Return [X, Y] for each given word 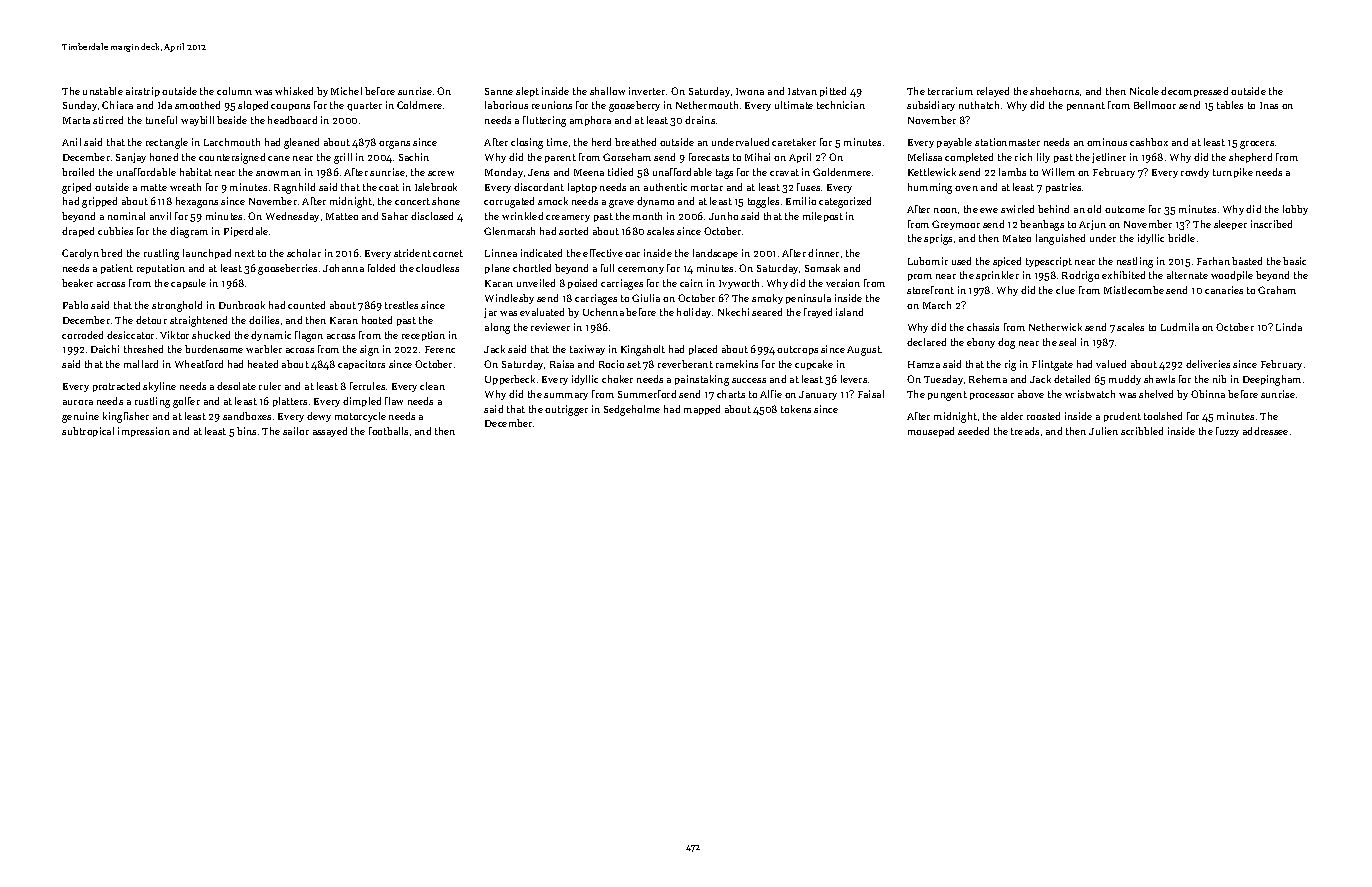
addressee [1265, 431]
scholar [304, 253]
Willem [1058, 172]
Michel [346, 91]
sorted [573, 231]
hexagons [197, 202]
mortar [707, 187]
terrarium [950, 91]
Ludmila [1180, 327]
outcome [1125, 209]
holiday [694, 313]
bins [246, 431]
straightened [198, 321]
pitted [833, 92]
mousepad [931, 432]
